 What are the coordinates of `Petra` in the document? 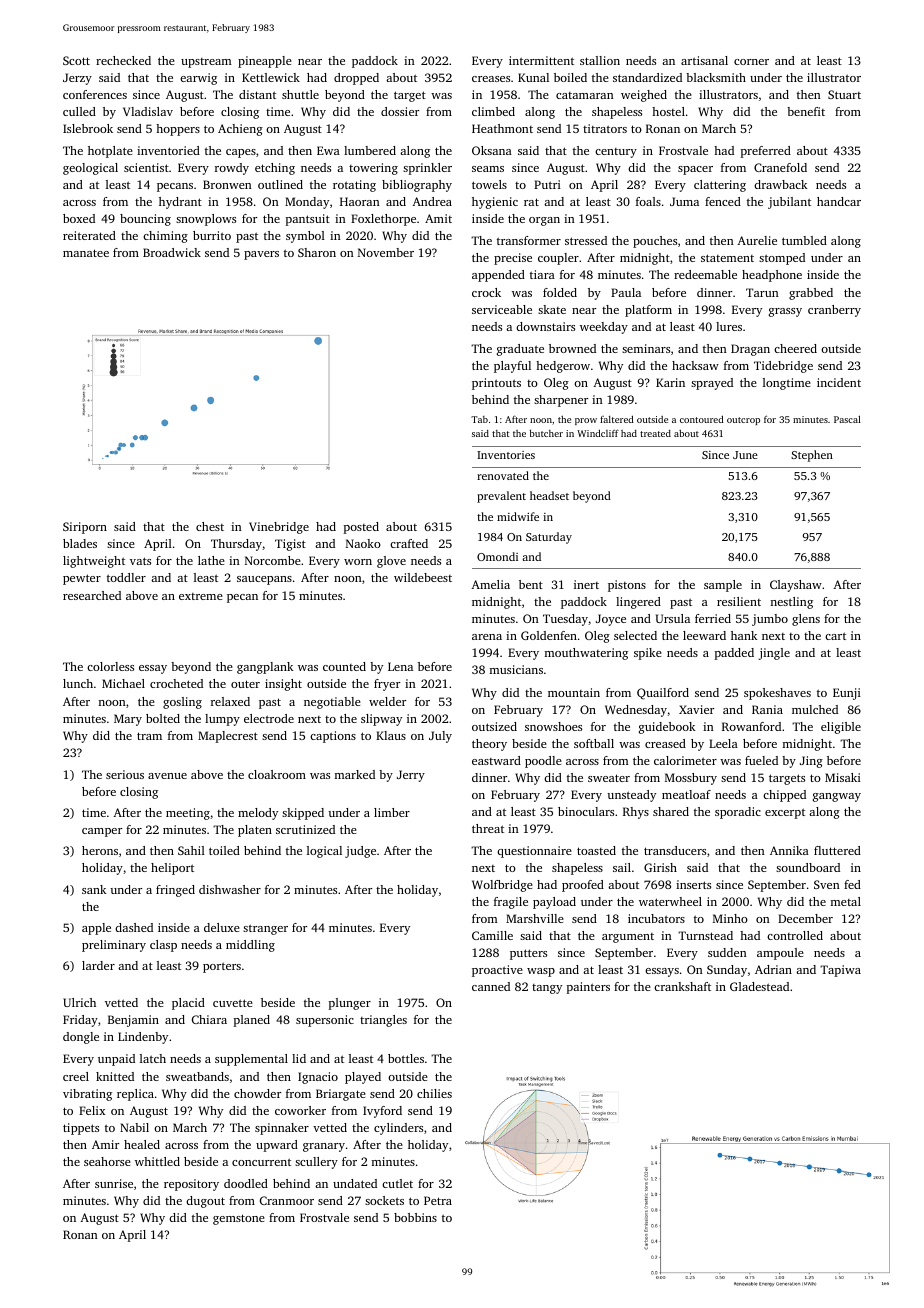 It's located at (438, 1200).
